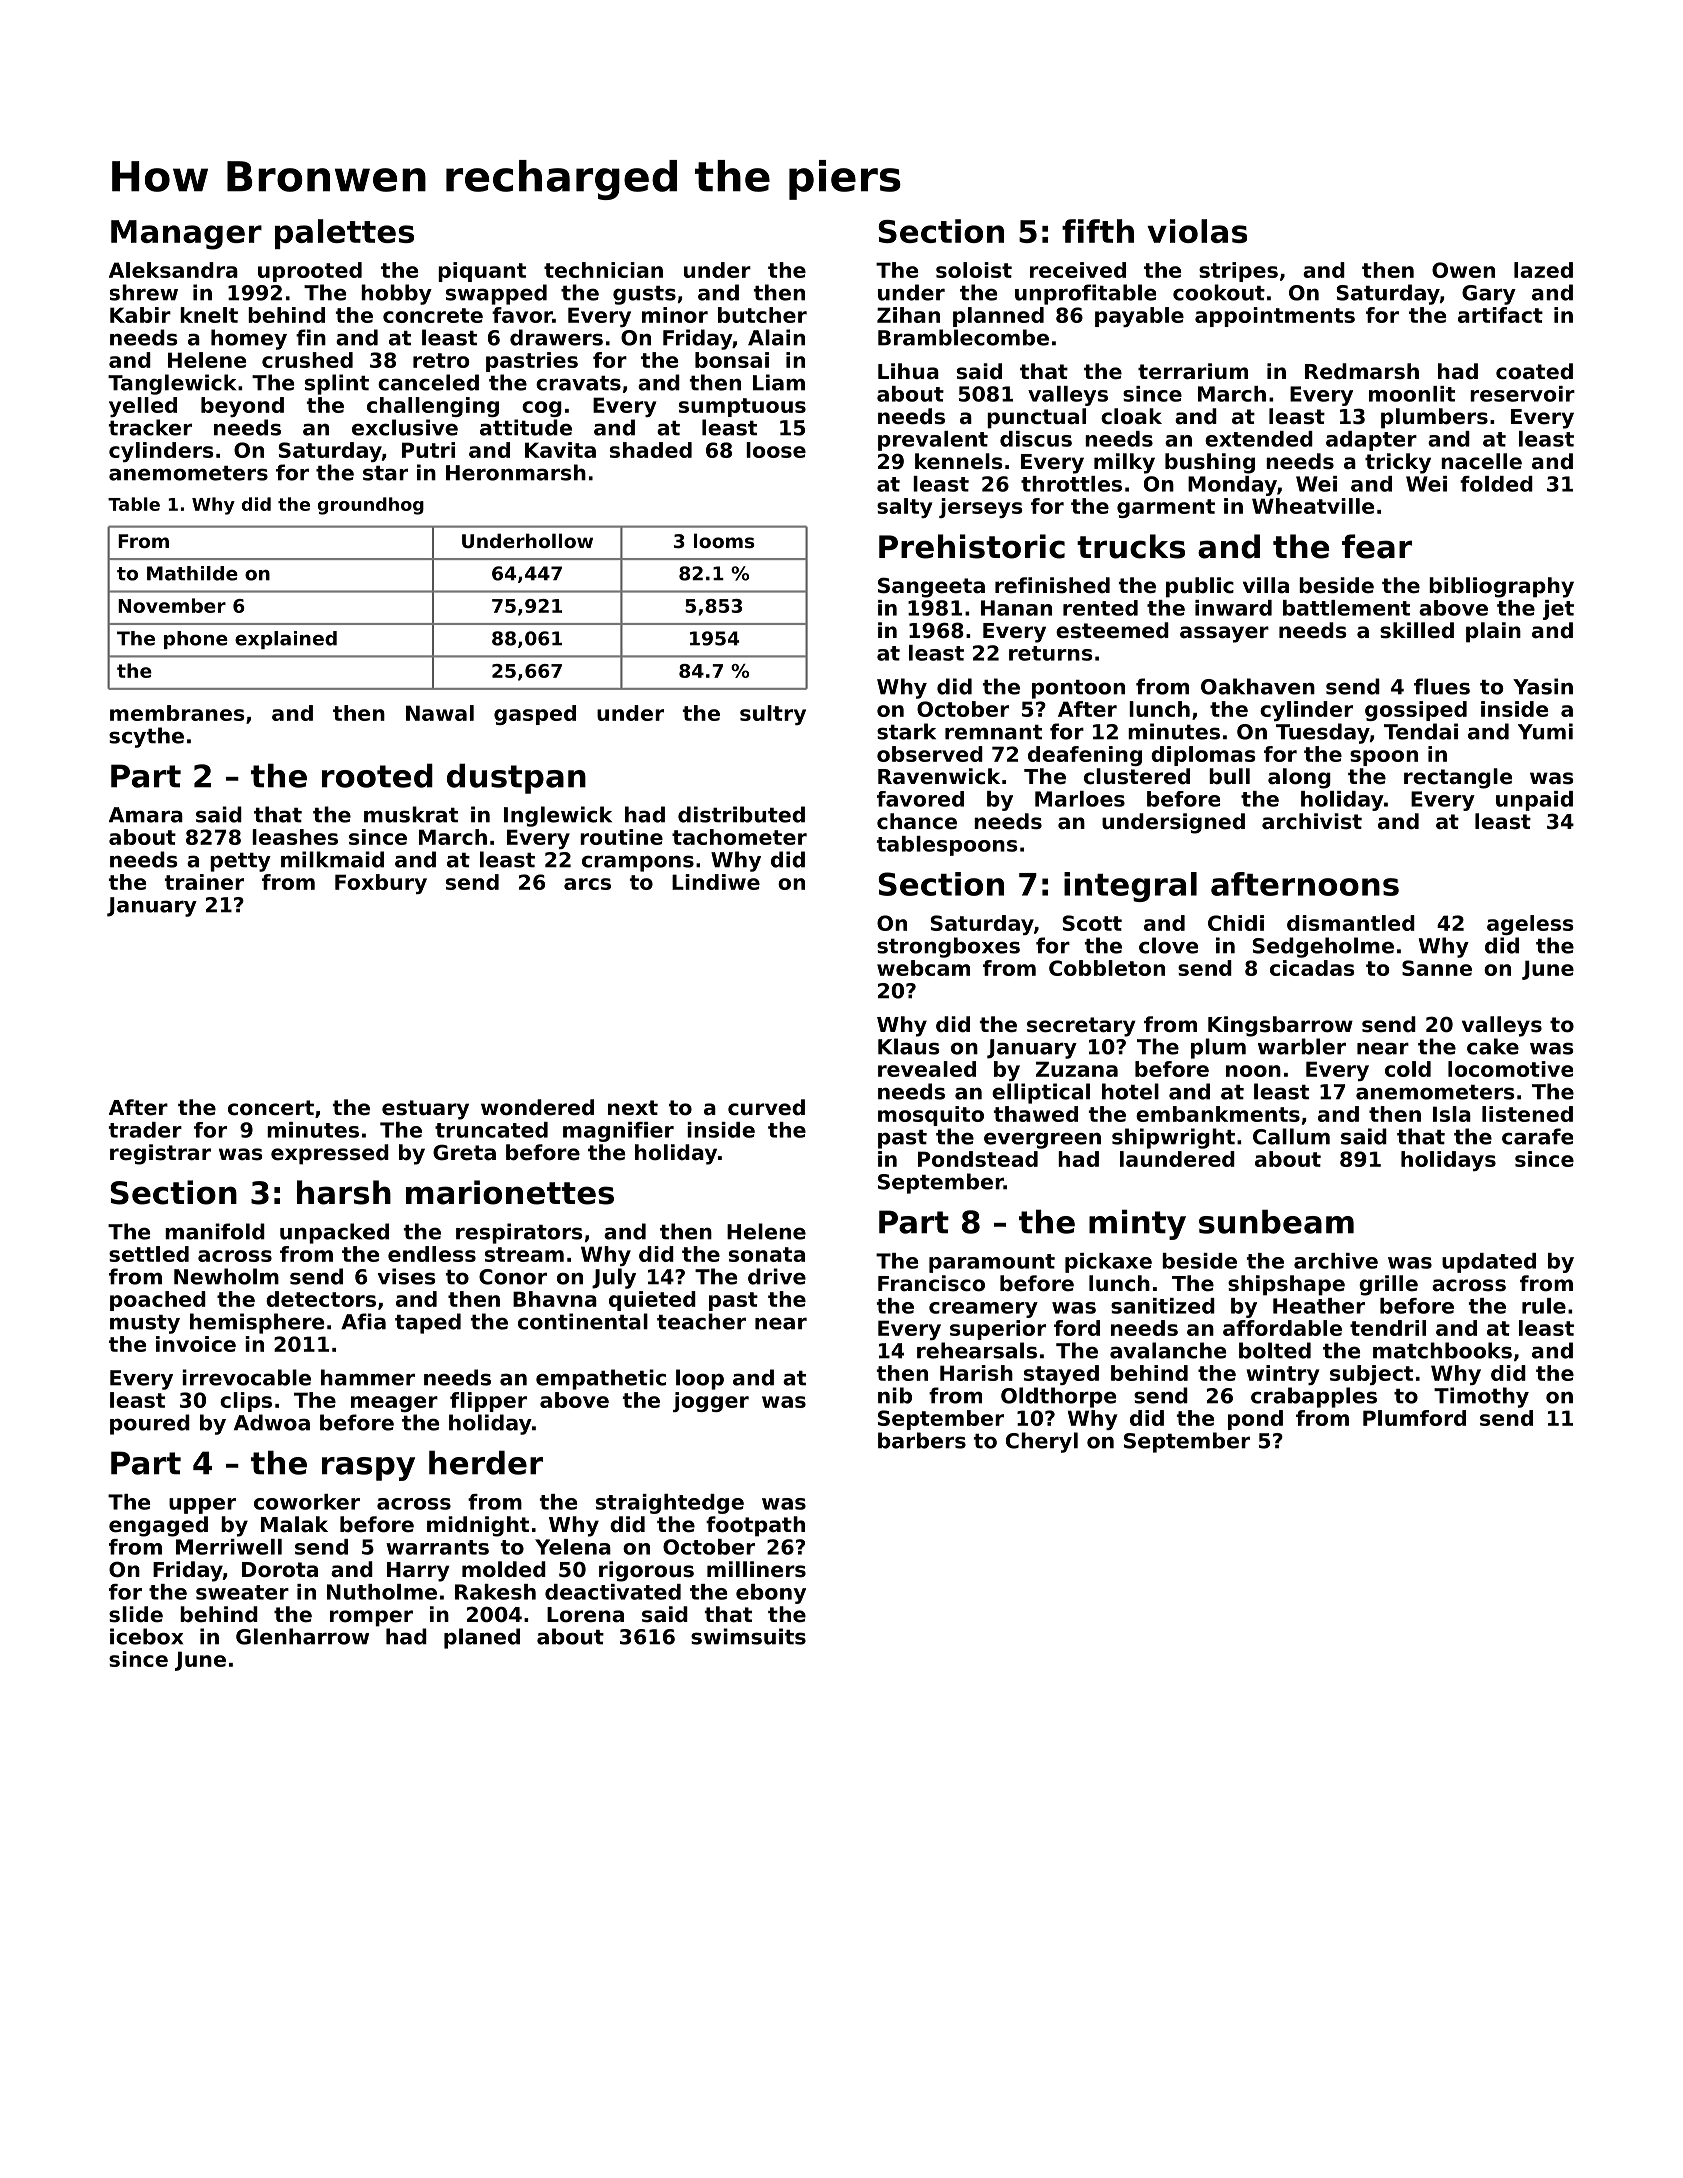 The image size is (1683, 2178). I want to click on swimsuits, so click(748, 1636).
